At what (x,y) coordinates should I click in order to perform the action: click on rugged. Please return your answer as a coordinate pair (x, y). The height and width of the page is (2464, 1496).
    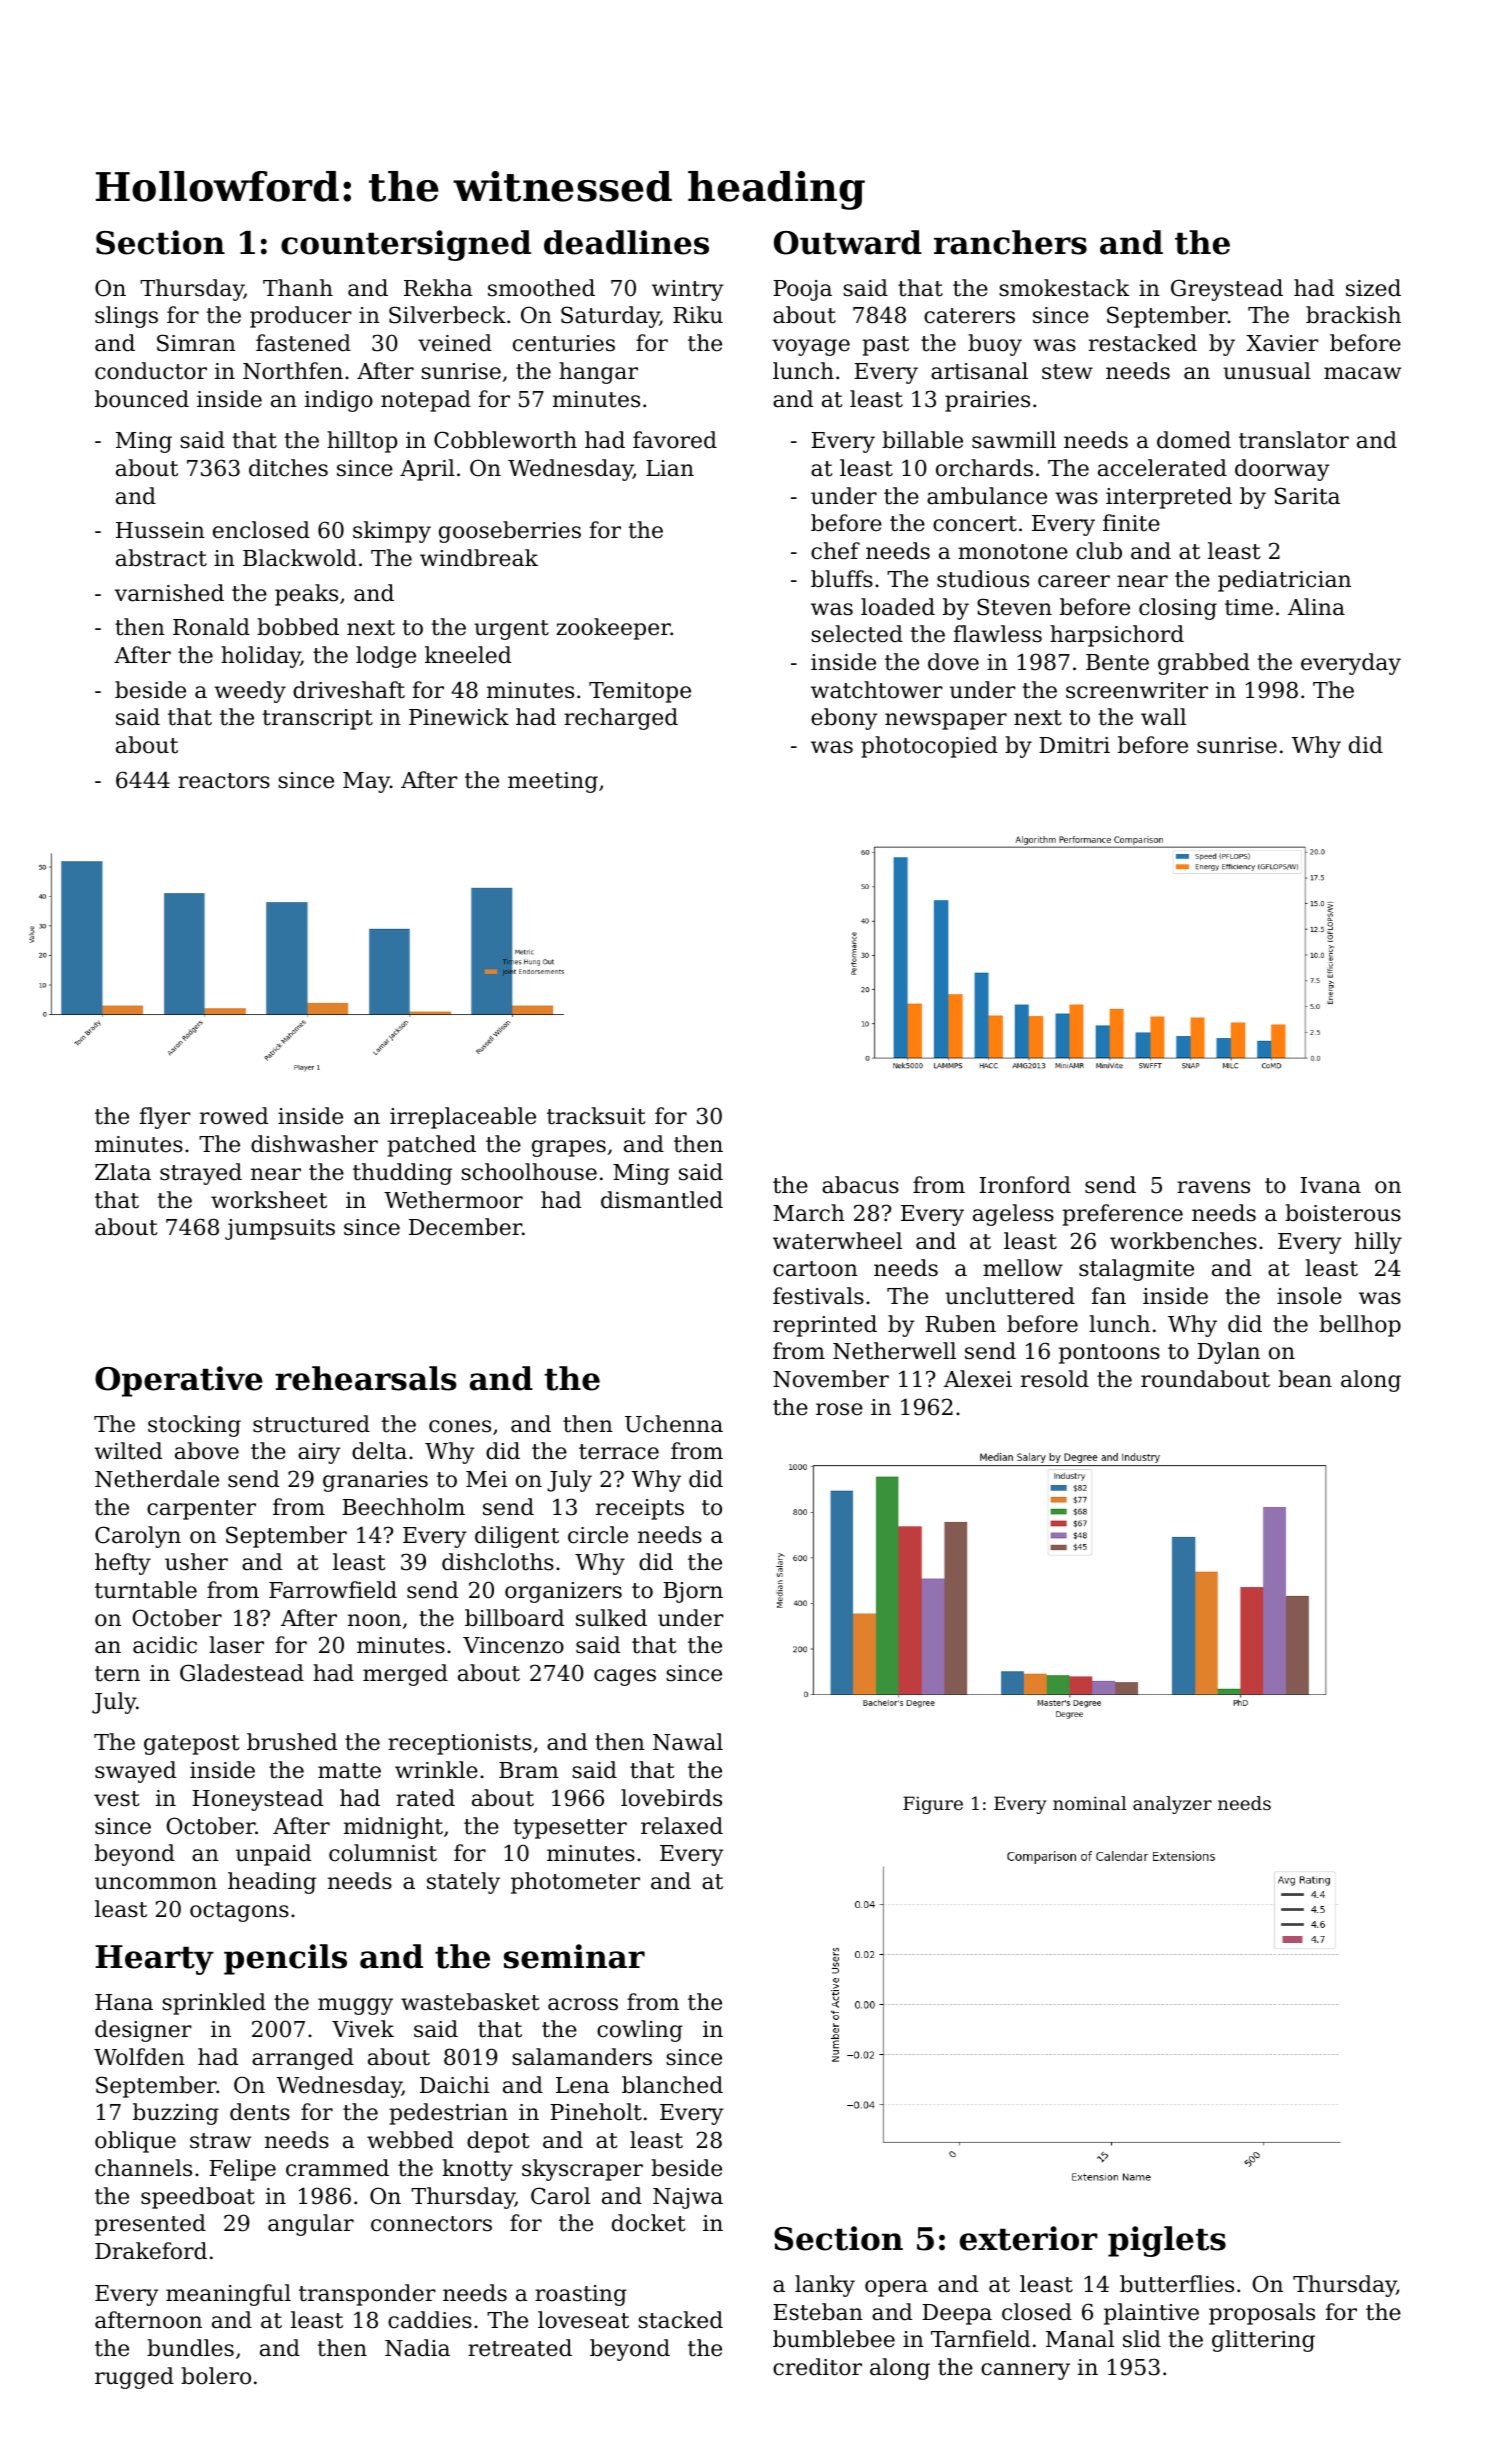
    Looking at the image, I should click on (134, 2378).
